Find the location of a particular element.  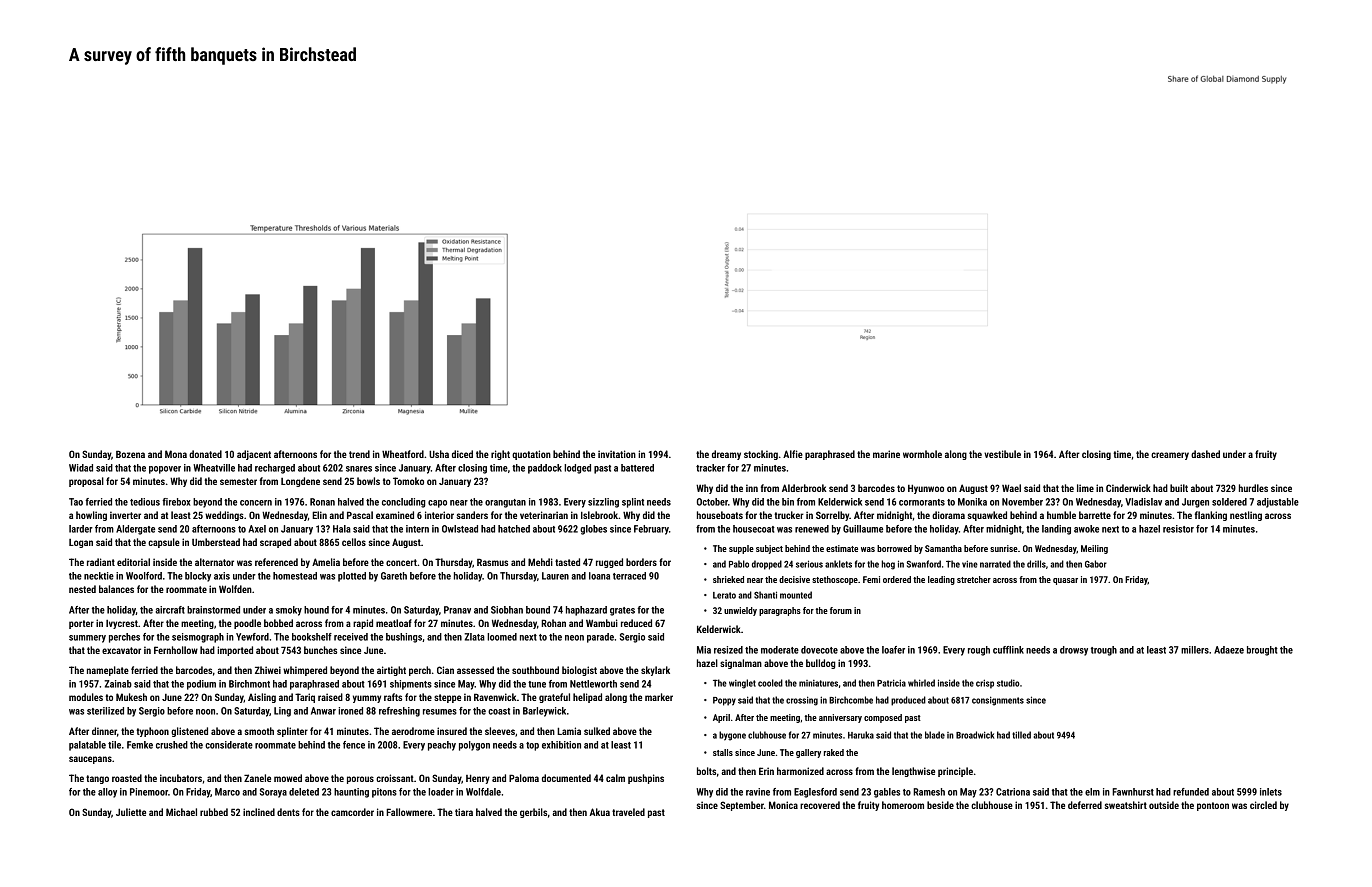

invitation is located at coordinates (617, 454).
